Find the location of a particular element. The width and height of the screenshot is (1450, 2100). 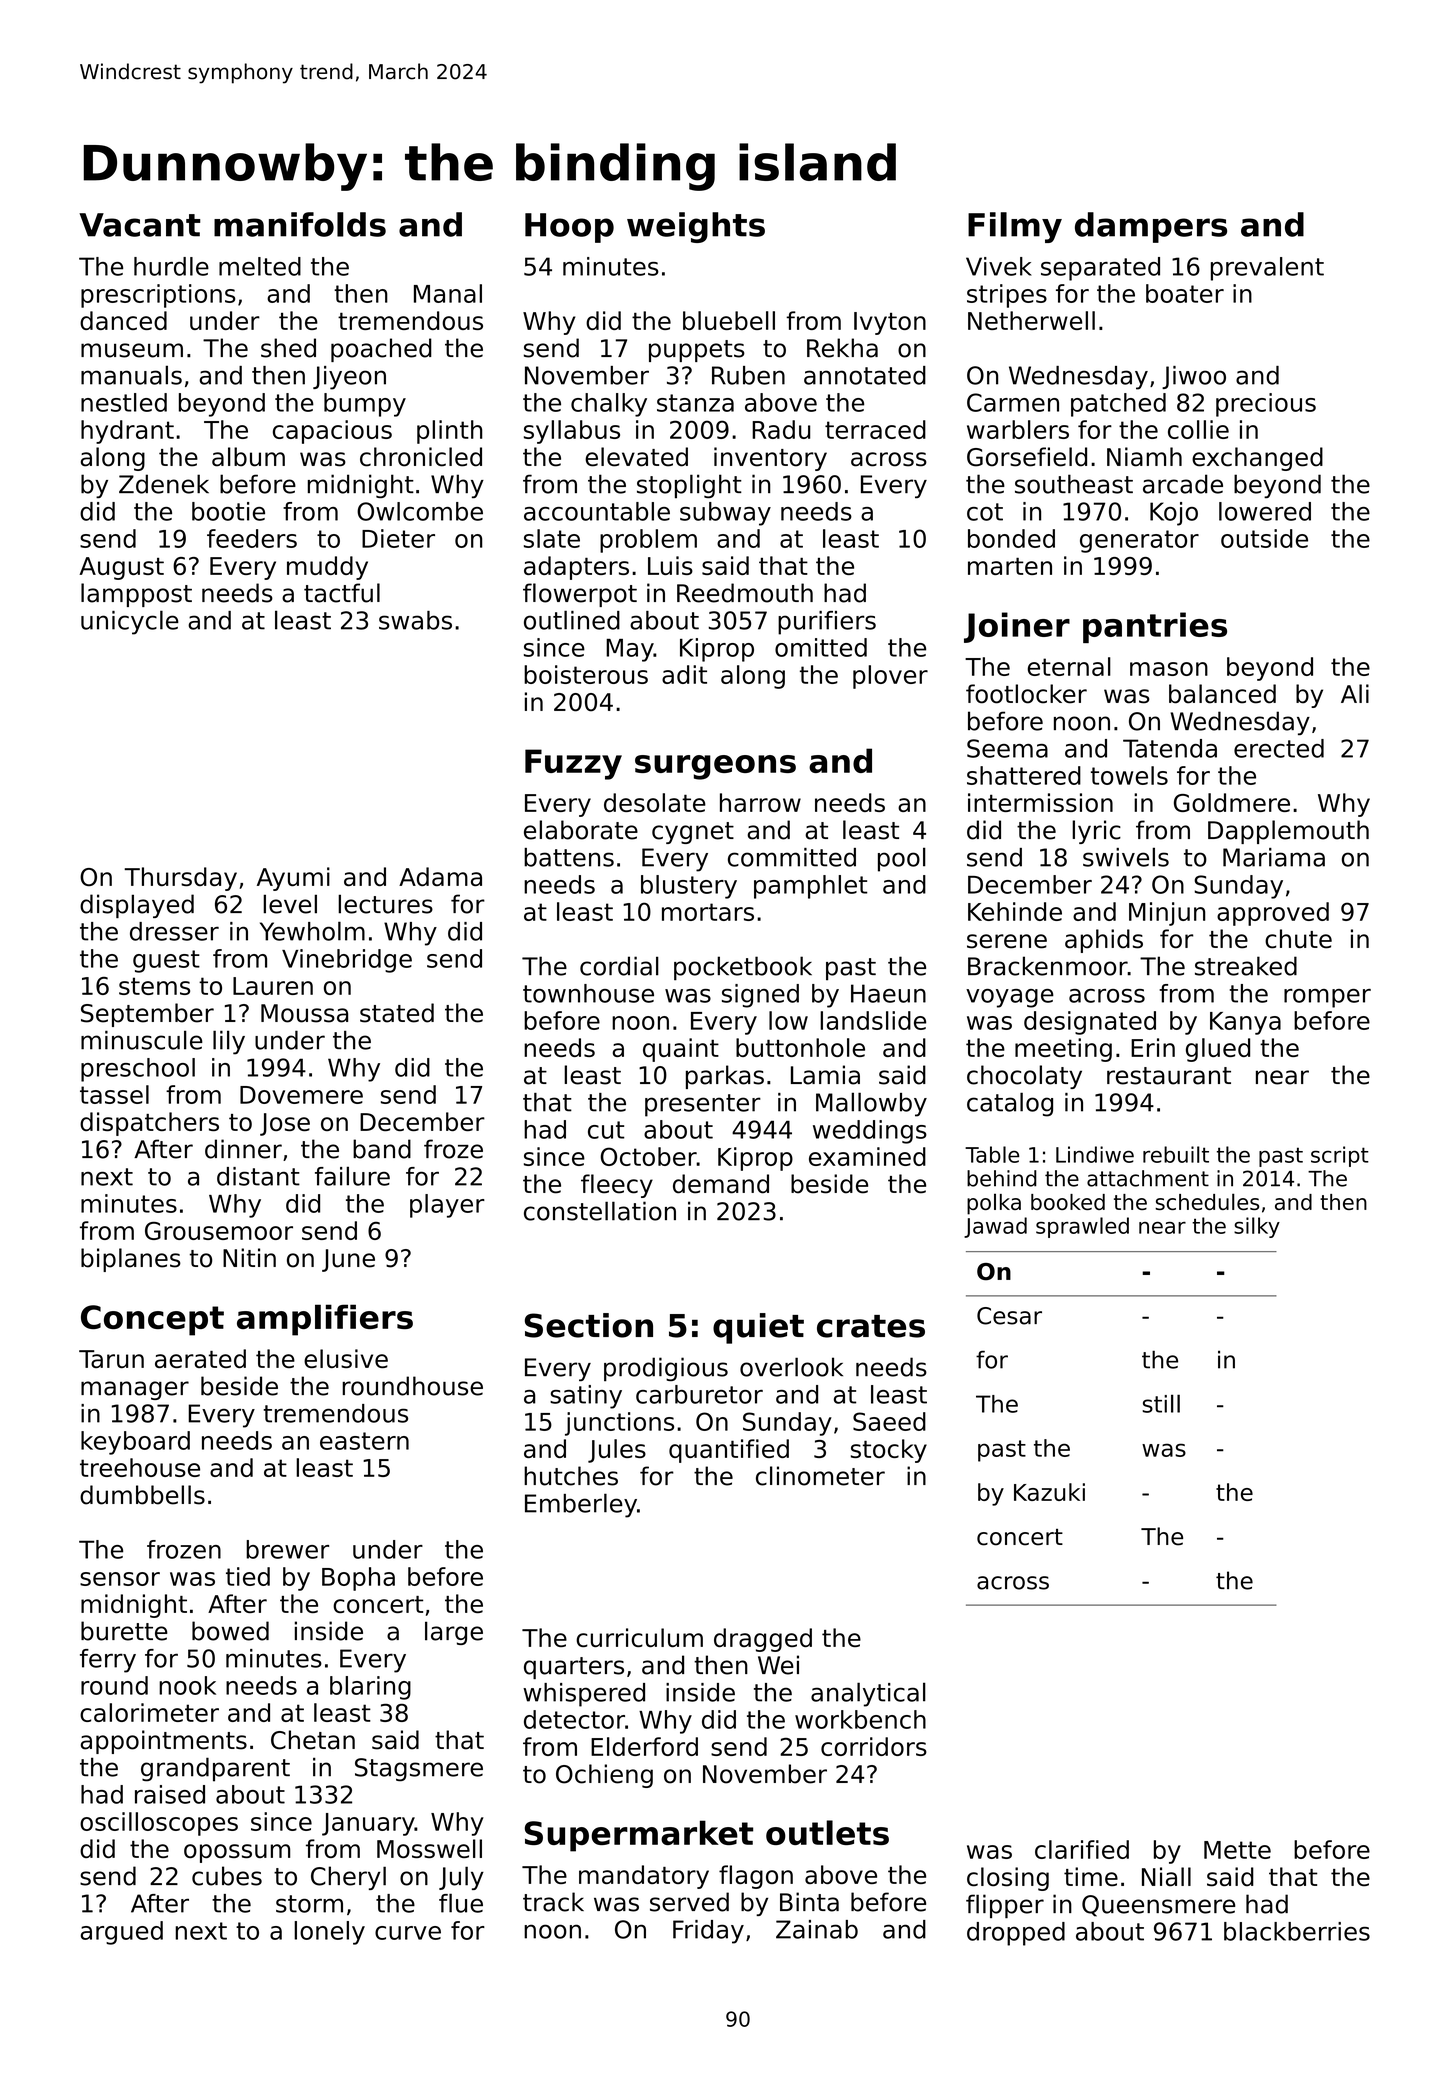

album is located at coordinates (248, 457).
